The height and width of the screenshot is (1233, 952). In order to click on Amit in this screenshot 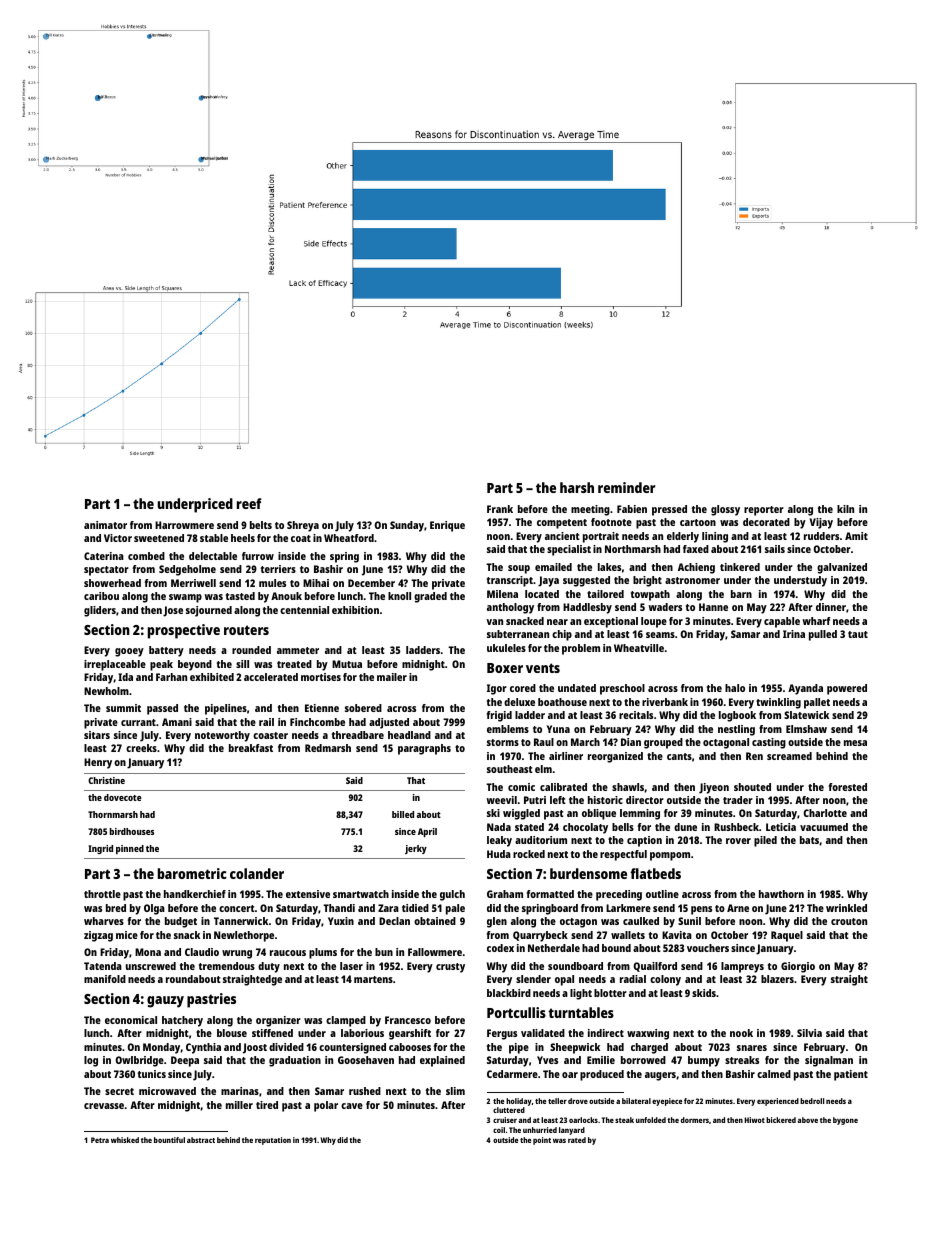, I will do `click(856, 536)`.
